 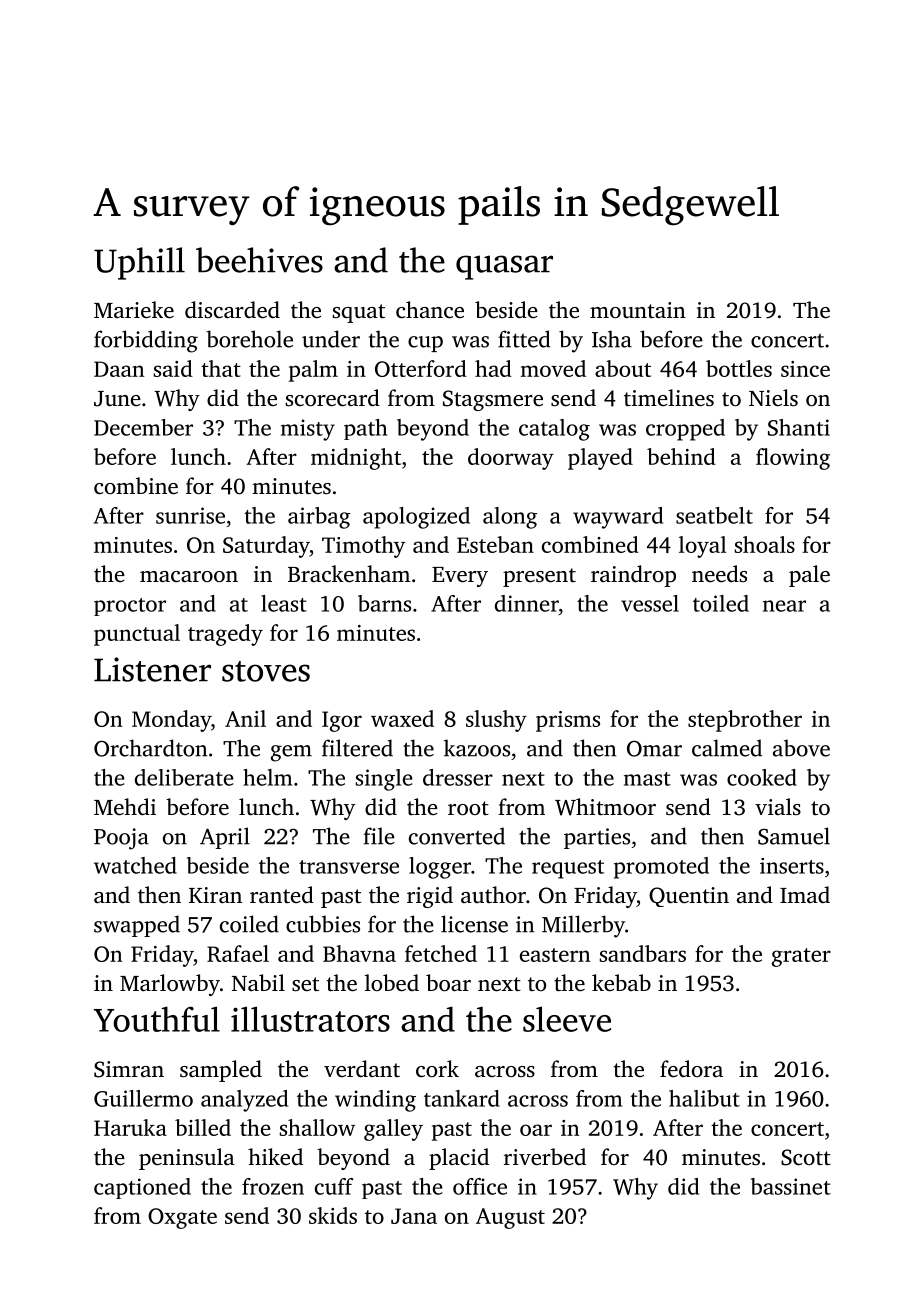 I want to click on under, so click(x=331, y=339).
